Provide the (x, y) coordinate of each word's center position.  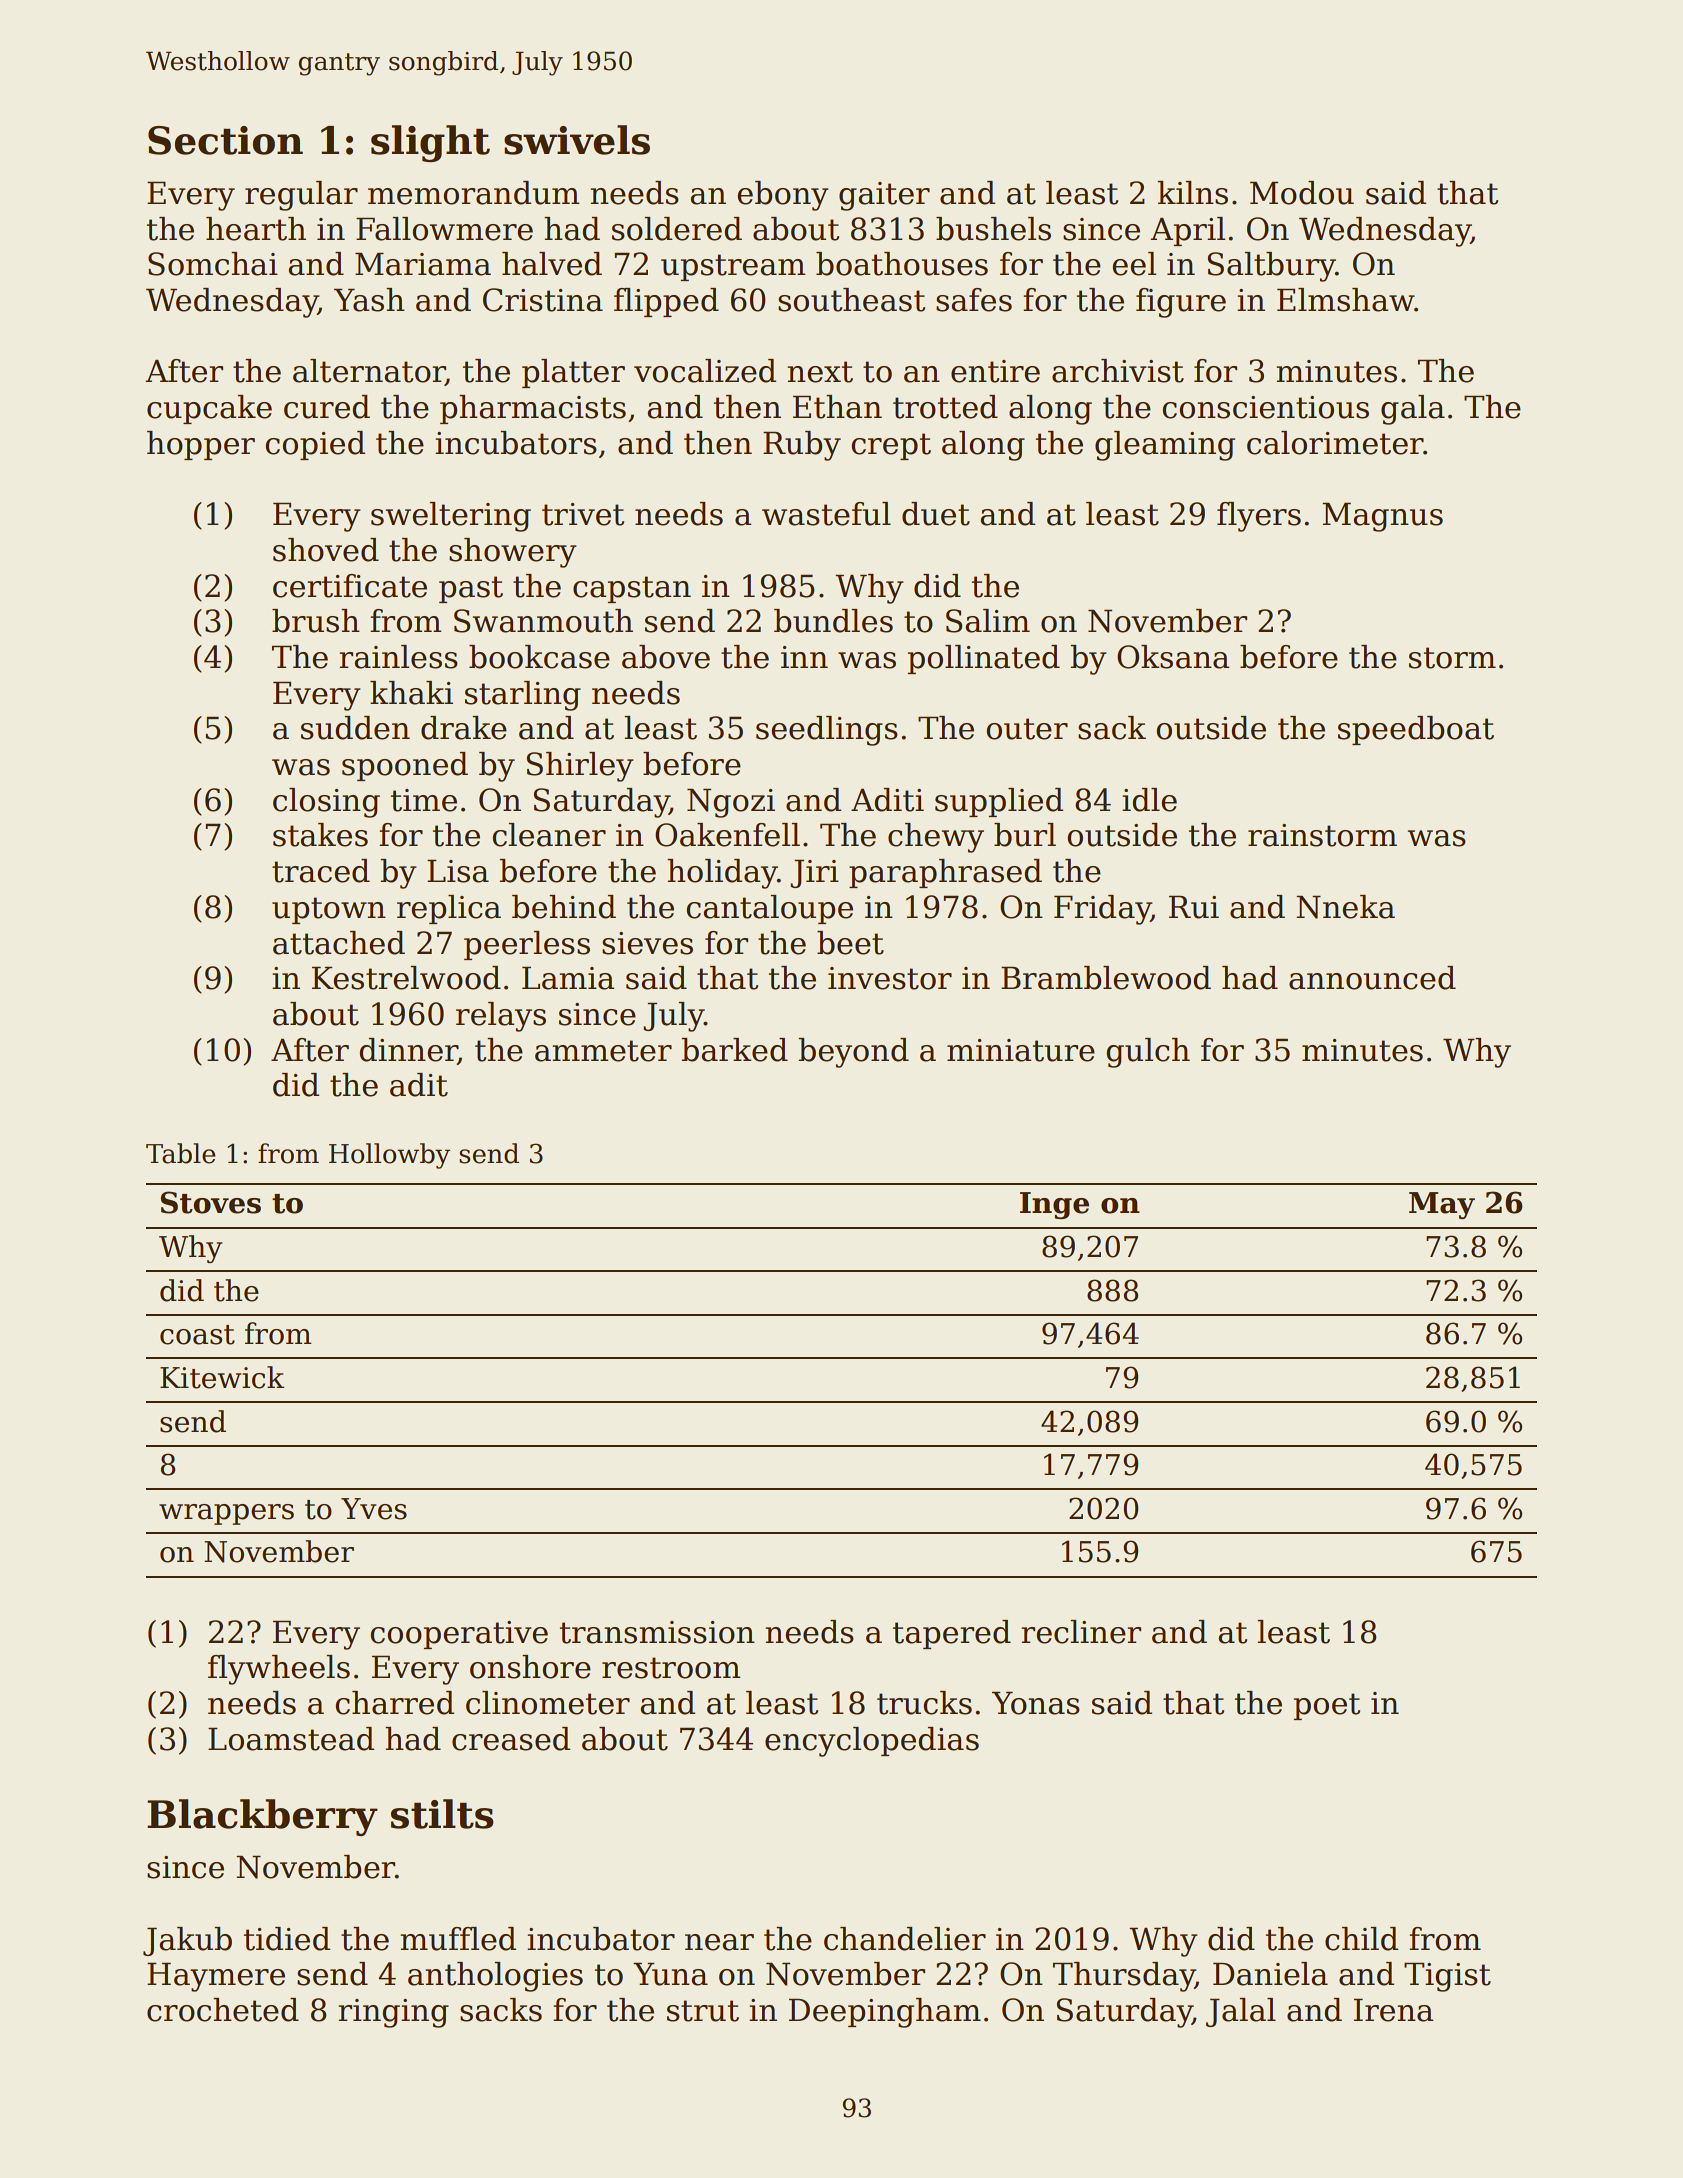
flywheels (279, 1670)
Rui (1194, 907)
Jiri (814, 873)
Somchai (213, 264)
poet (1326, 1706)
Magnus (1382, 517)
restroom (671, 1668)
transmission (657, 1632)
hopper (201, 445)
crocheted (223, 2010)
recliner (1081, 1632)
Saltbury (1272, 267)
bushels (993, 229)
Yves (374, 1509)
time (424, 800)
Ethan (837, 407)
